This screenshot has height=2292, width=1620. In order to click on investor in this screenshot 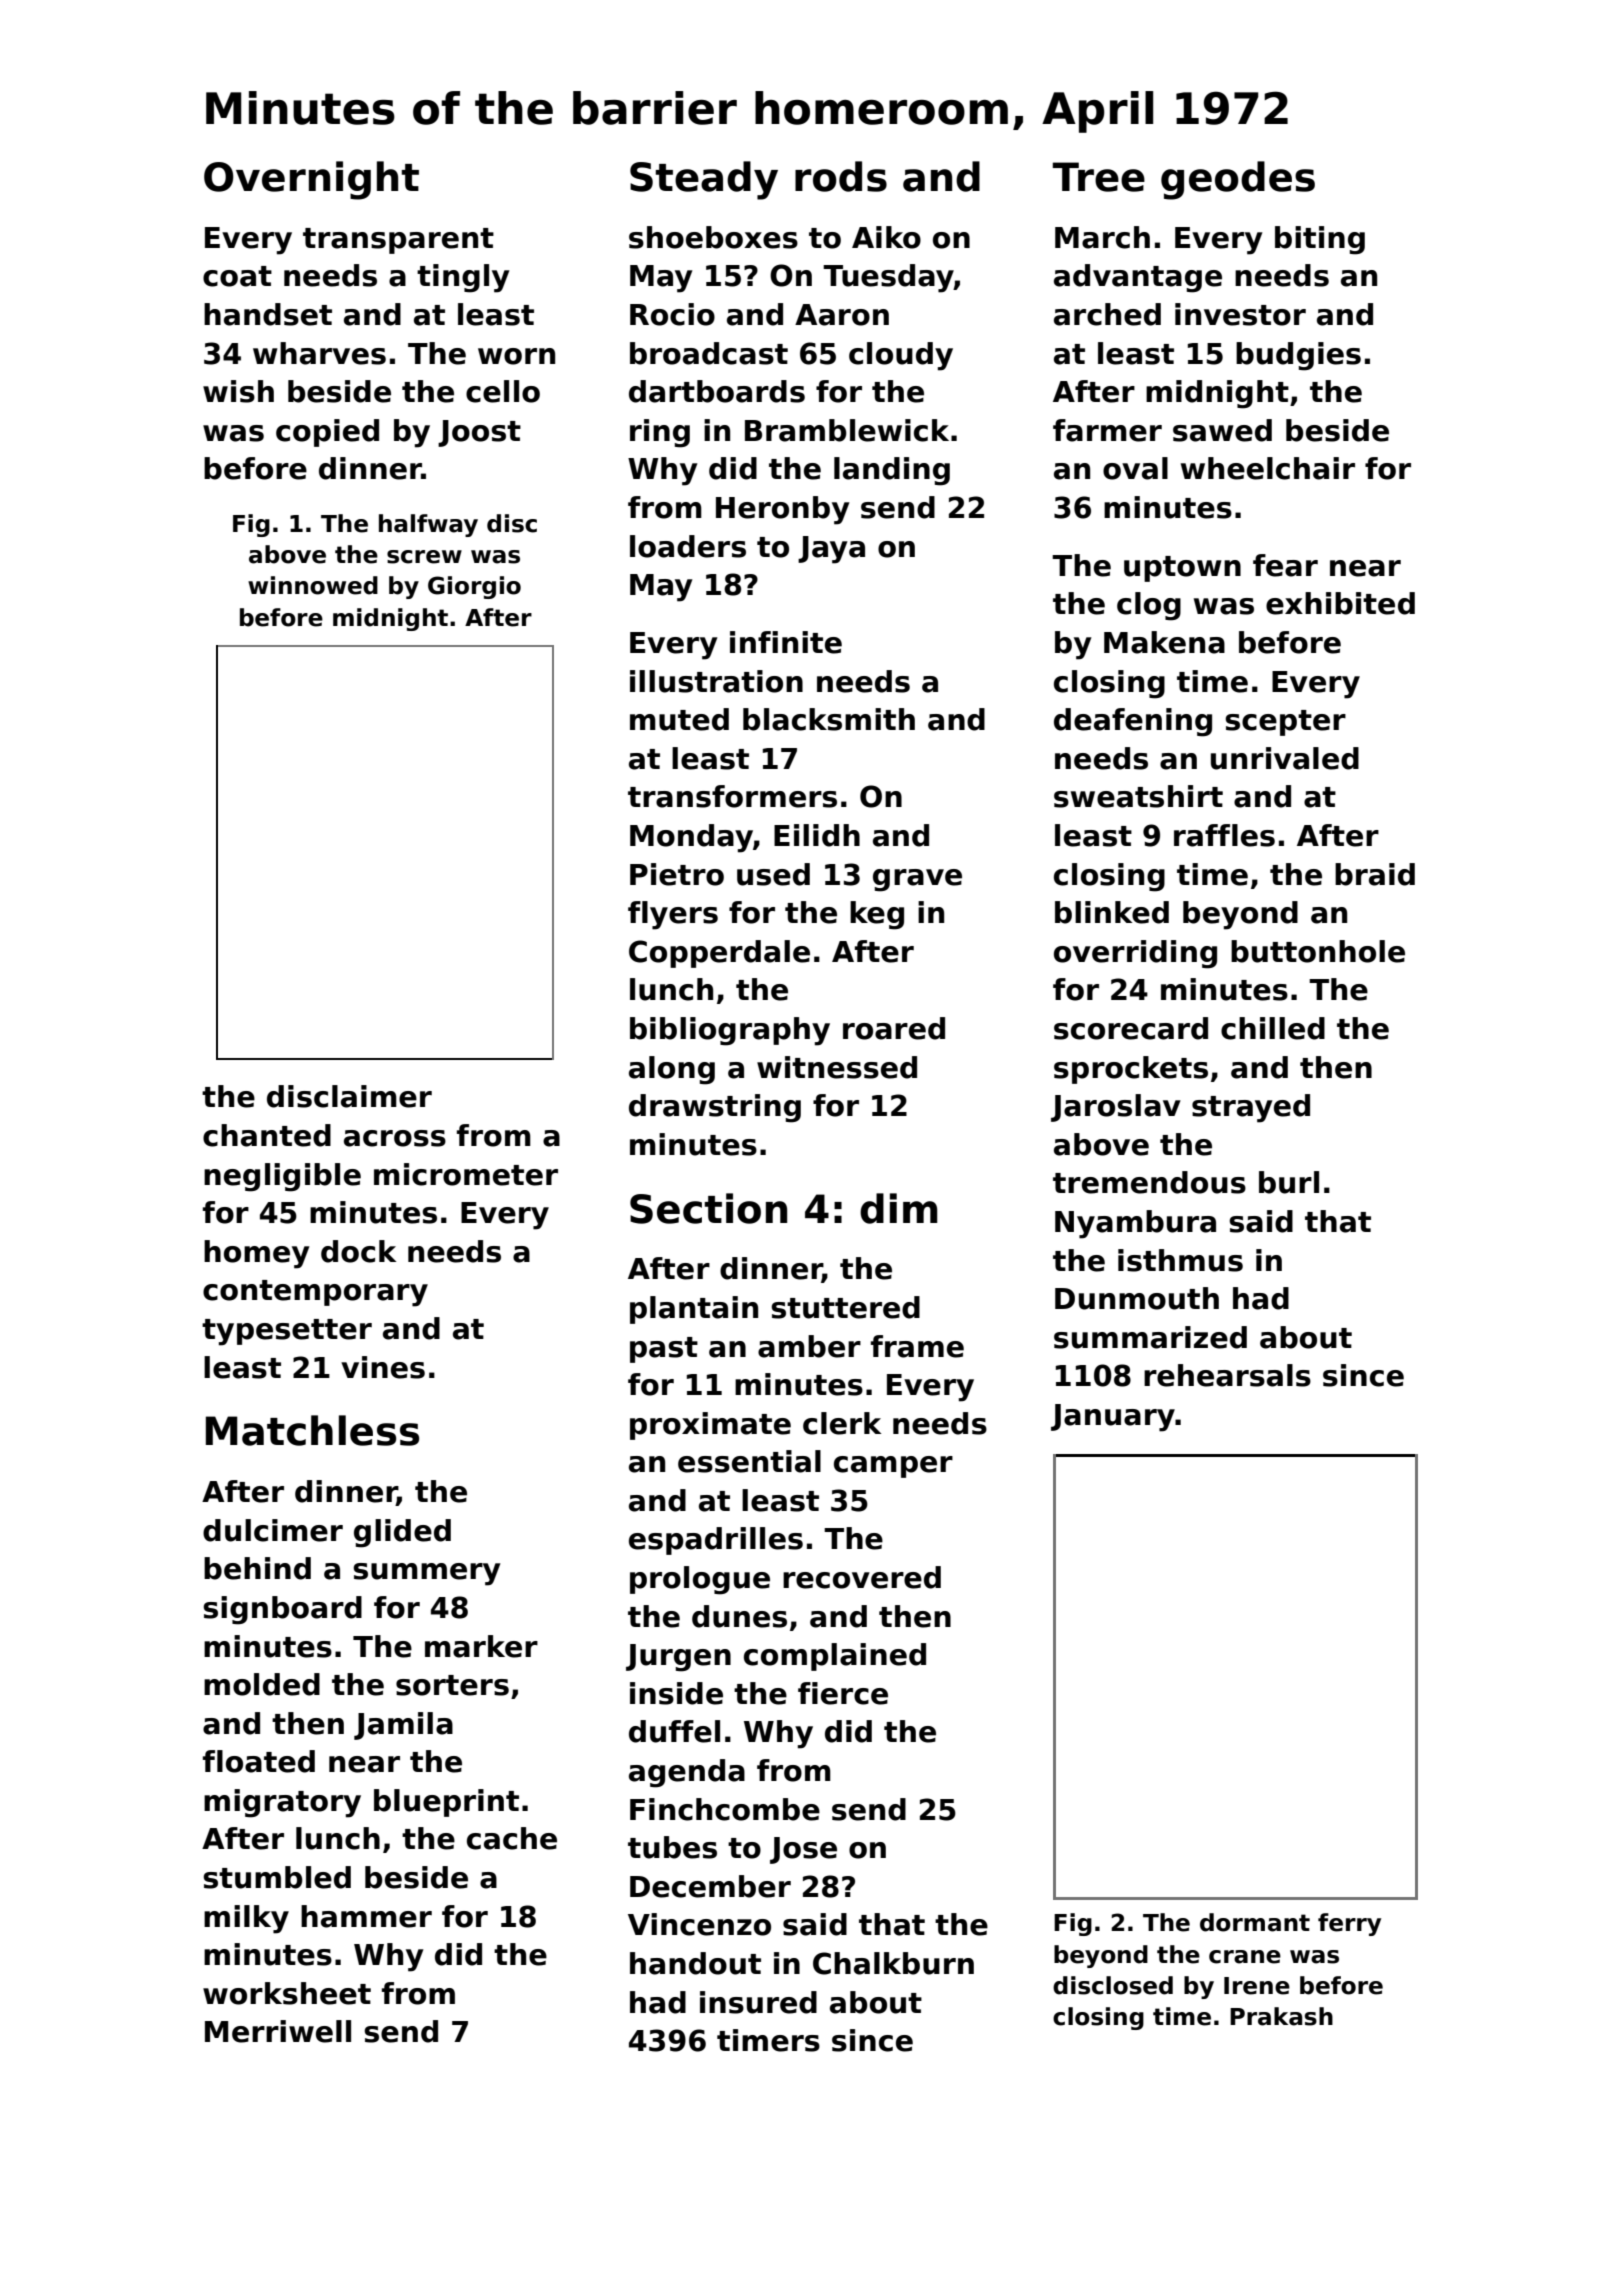, I will do `click(1240, 314)`.
